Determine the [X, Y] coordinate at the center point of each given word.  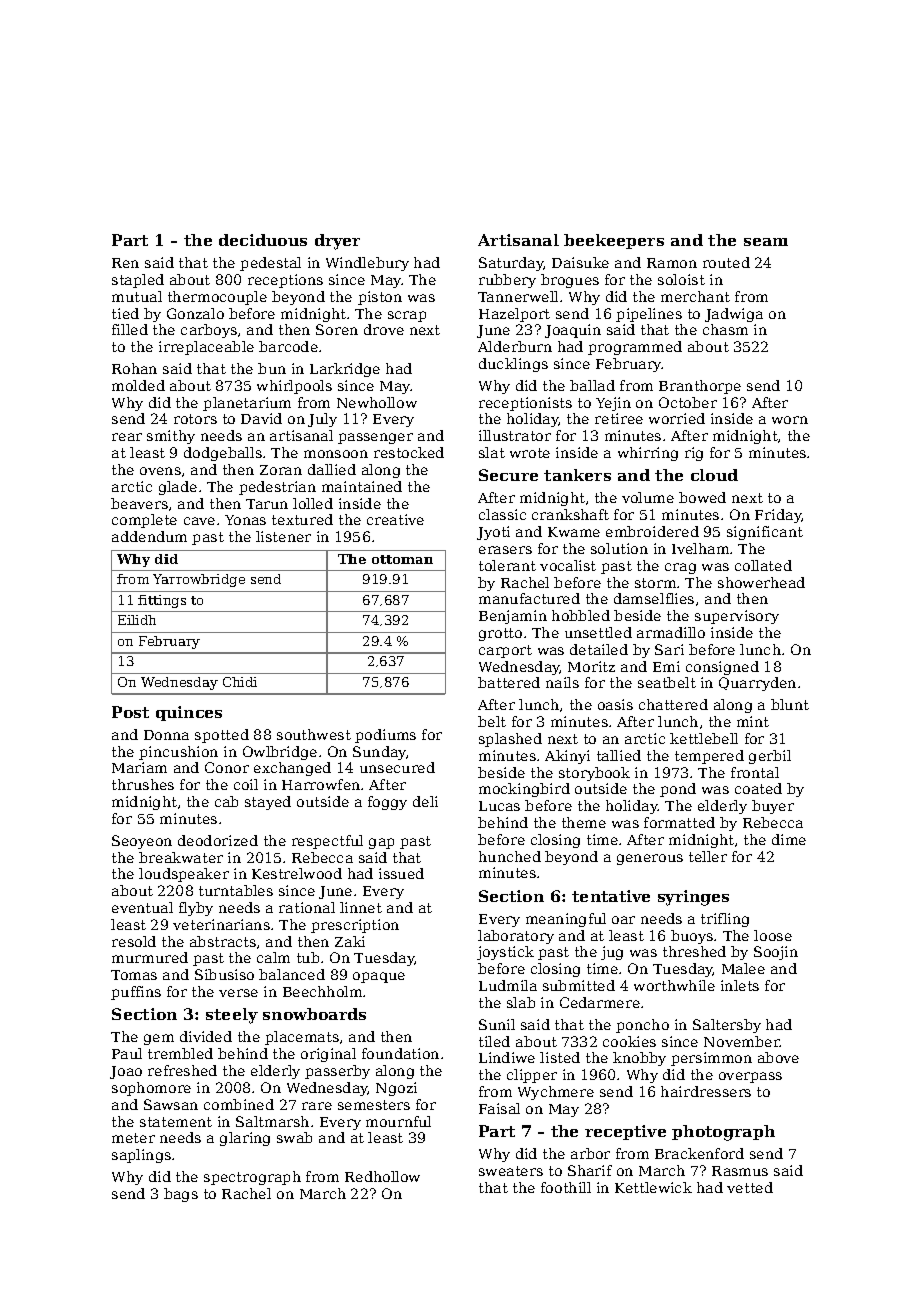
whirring [648, 454]
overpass [750, 1077]
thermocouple [217, 298]
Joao [126, 1072]
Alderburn [515, 346]
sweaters [511, 1171]
